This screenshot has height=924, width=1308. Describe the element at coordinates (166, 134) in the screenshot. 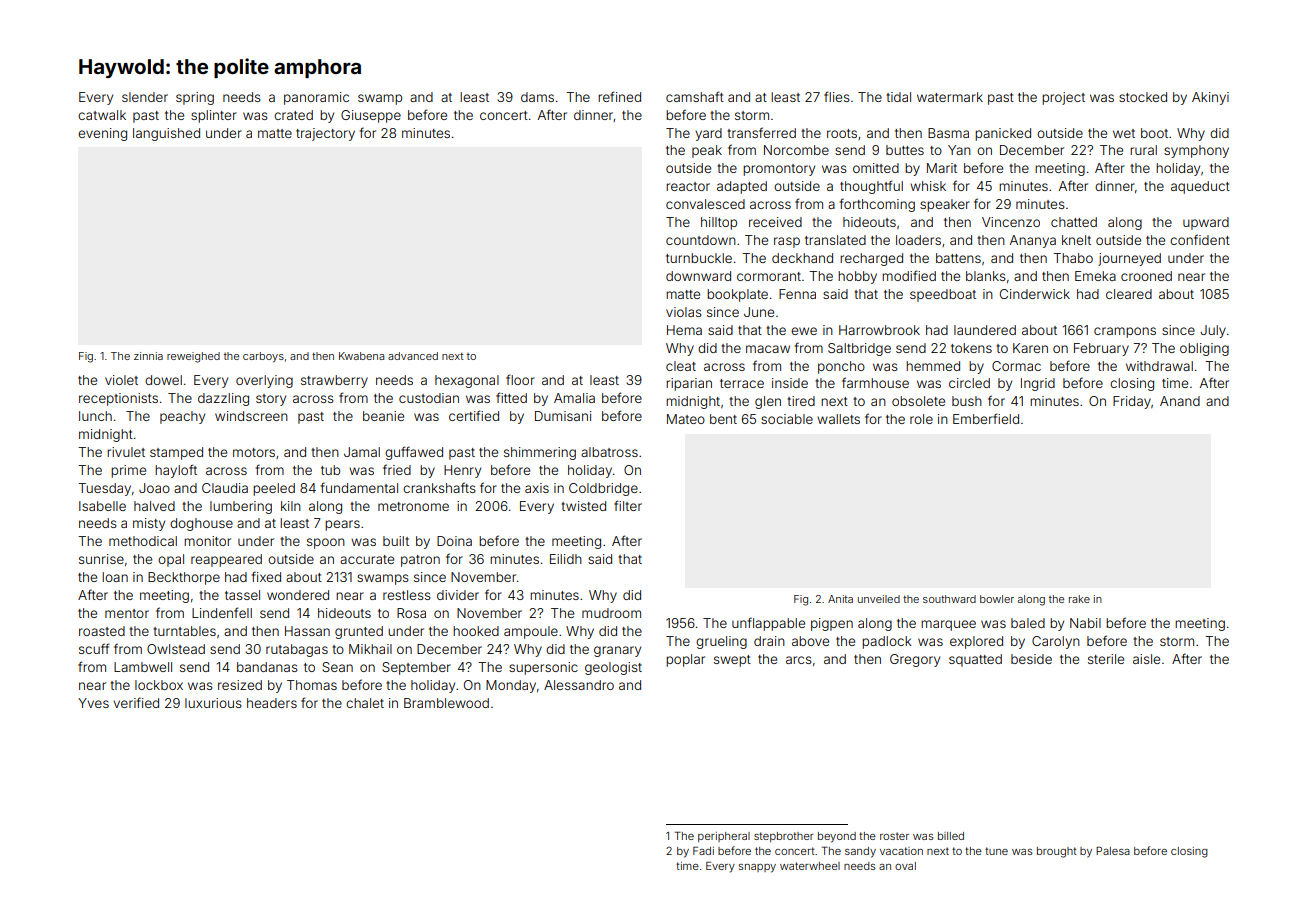

I see `languished` at that location.
